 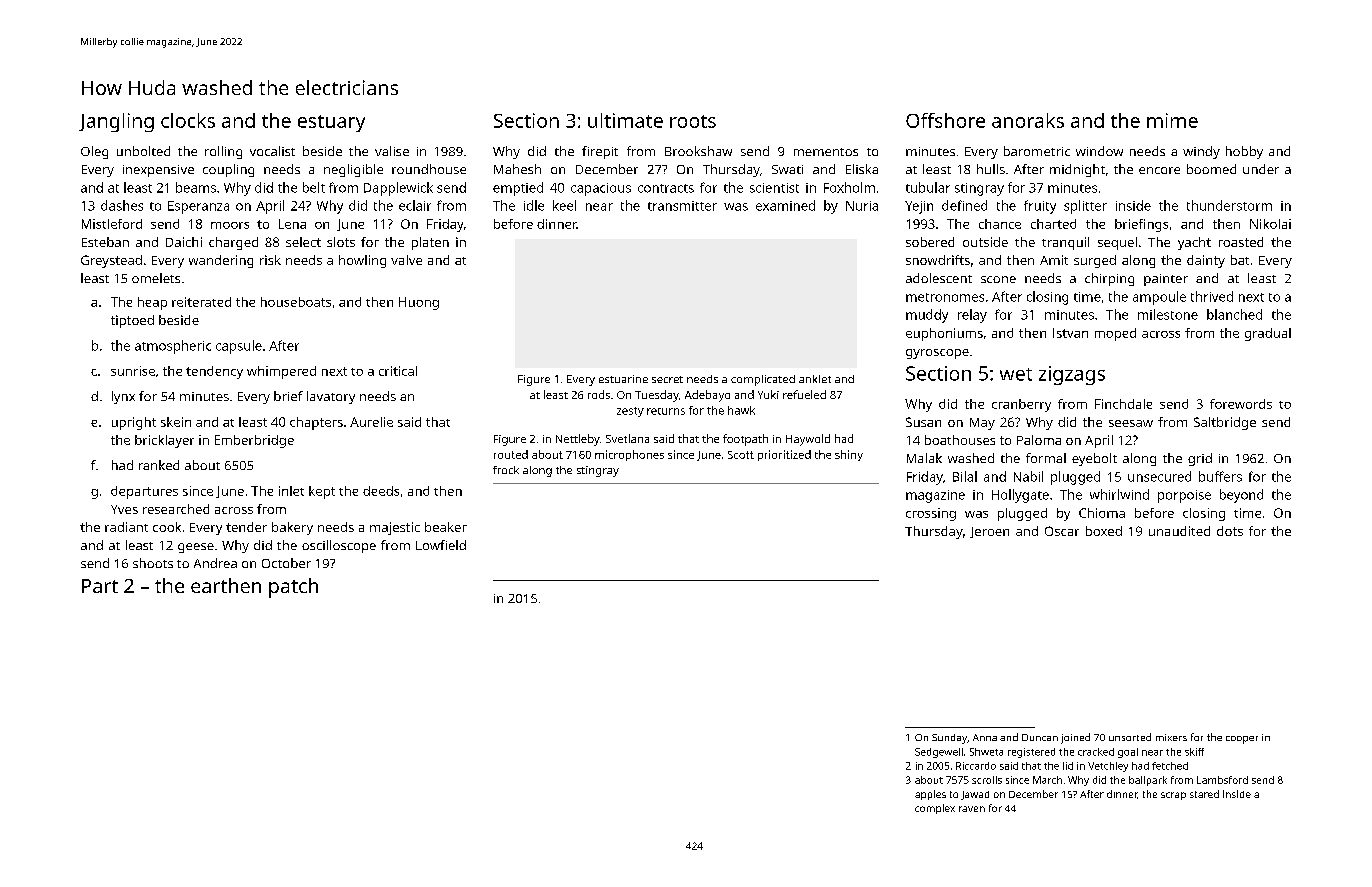 What do you see at coordinates (935, 809) in the document?
I see `complex` at bounding box center [935, 809].
